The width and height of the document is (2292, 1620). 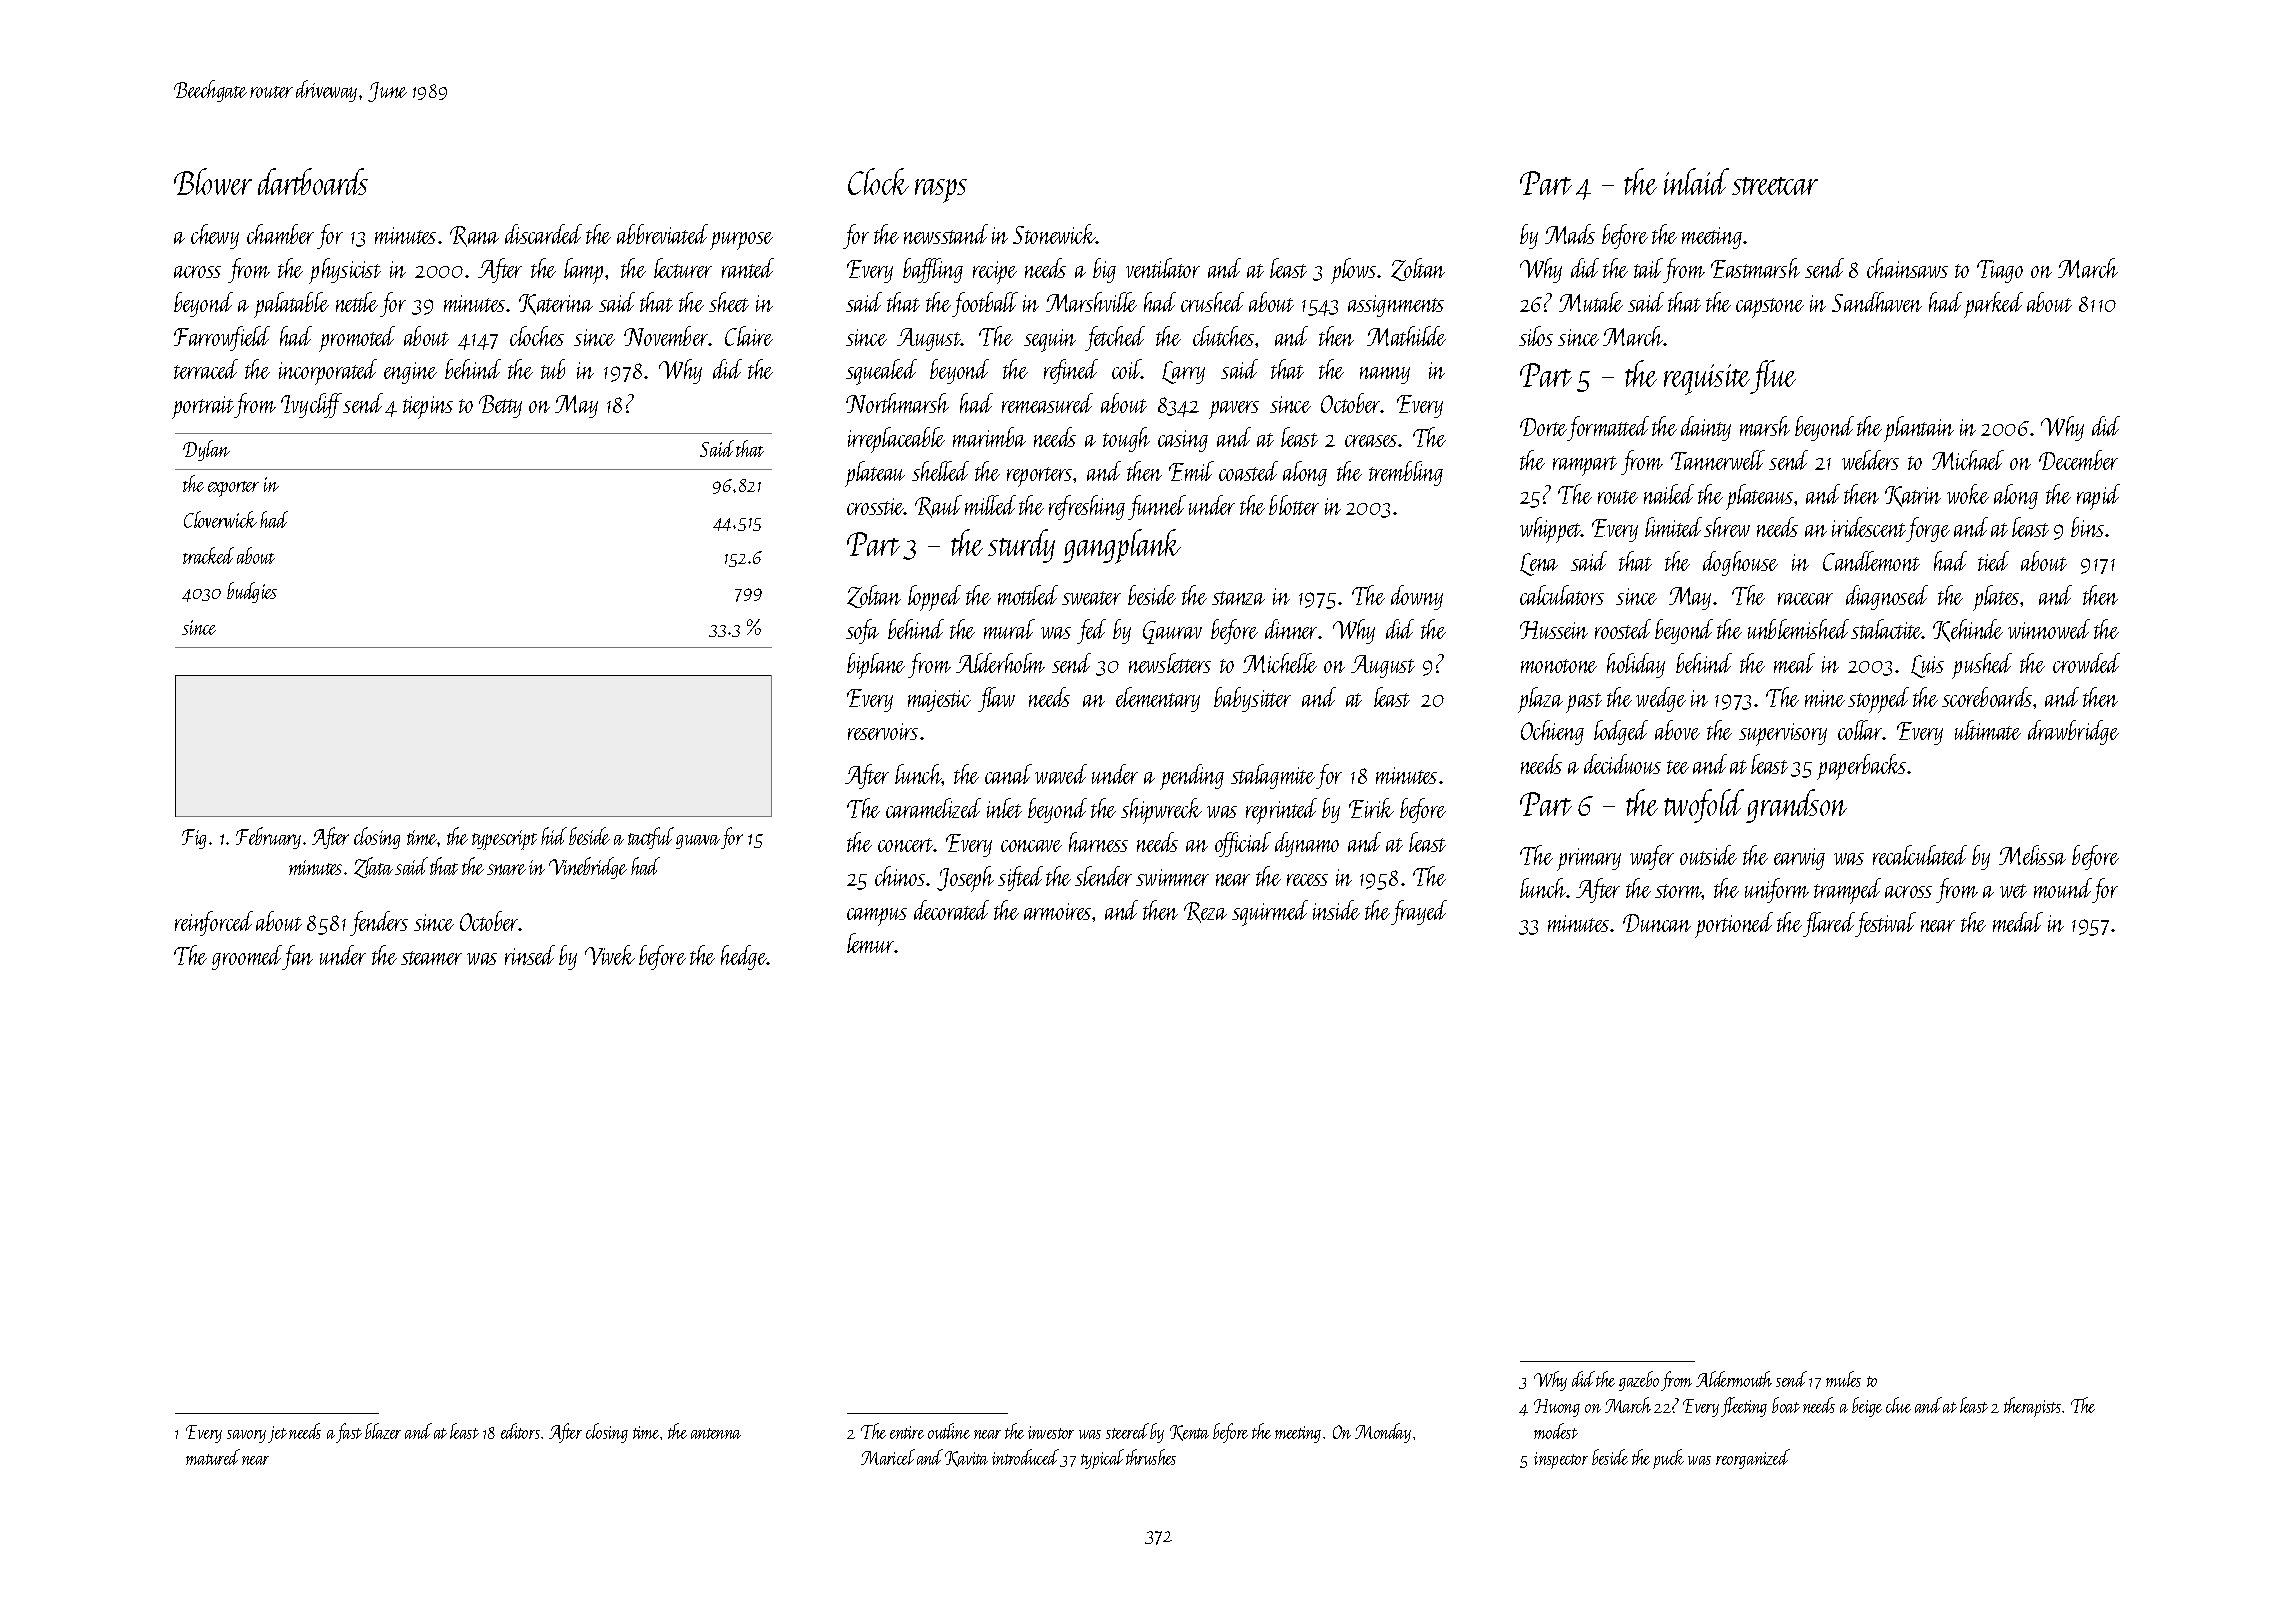 What do you see at coordinates (1993, 305) in the document?
I see `parked` at bounding box center [1993, 305].
